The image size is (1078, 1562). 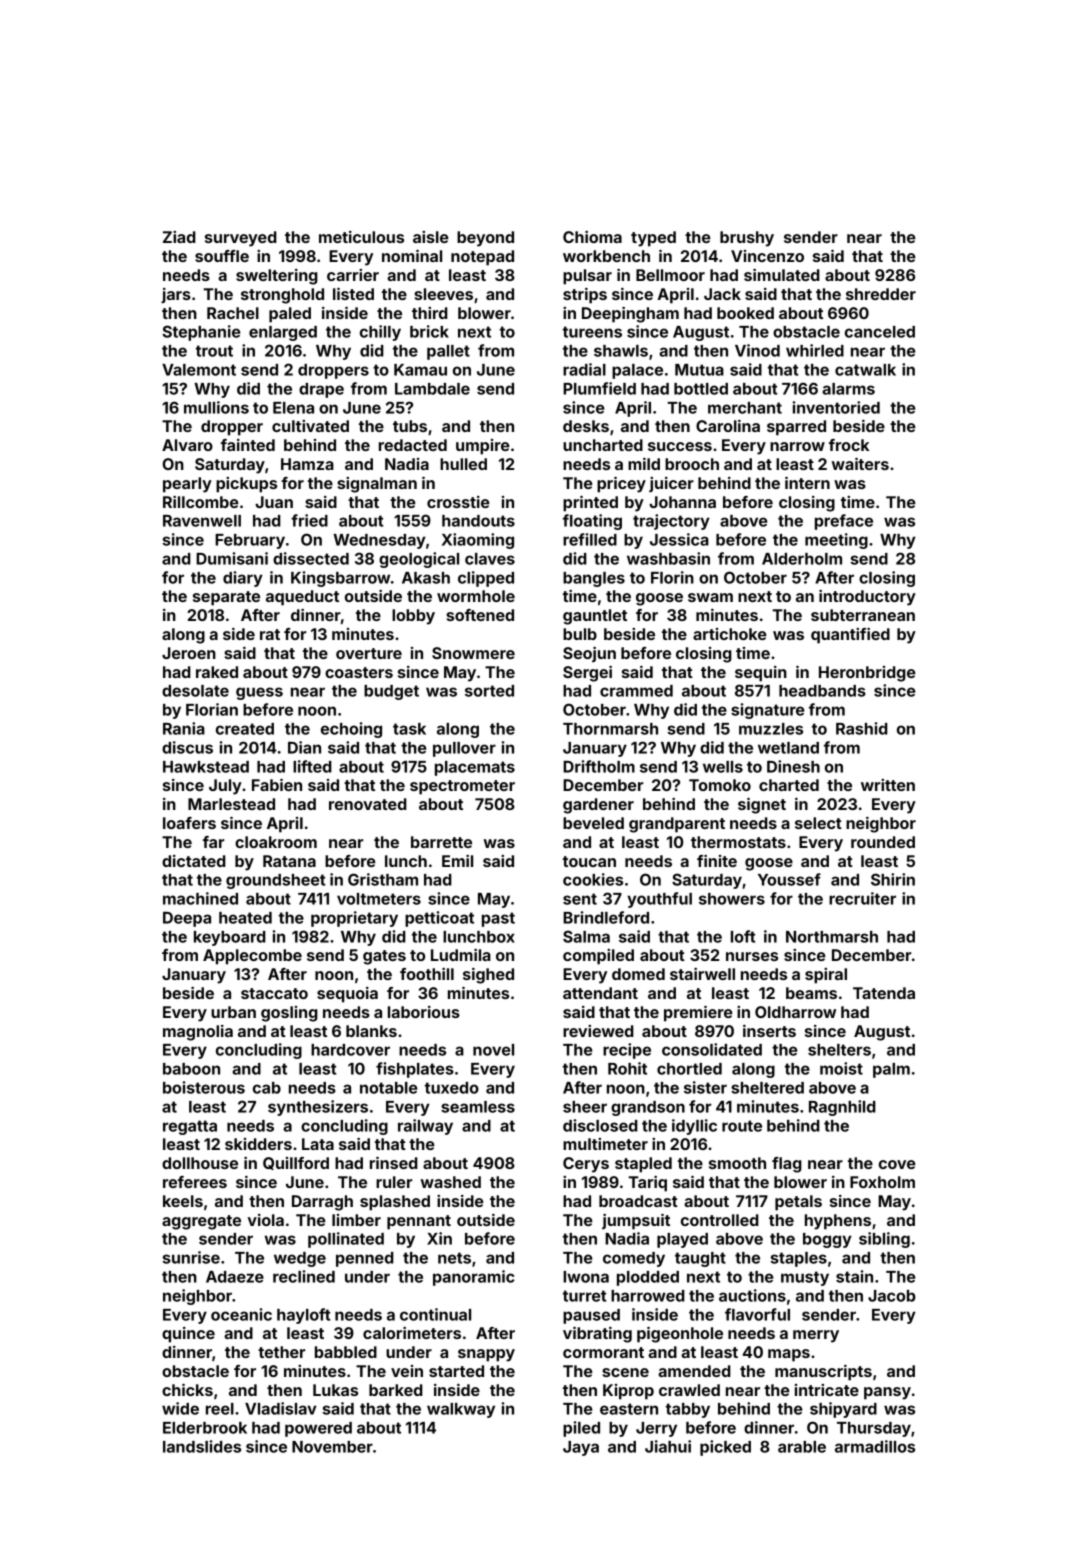 What do you see at coordinates (369, 653) in the image?
I see `overture` at bounding box center [369, 653].
